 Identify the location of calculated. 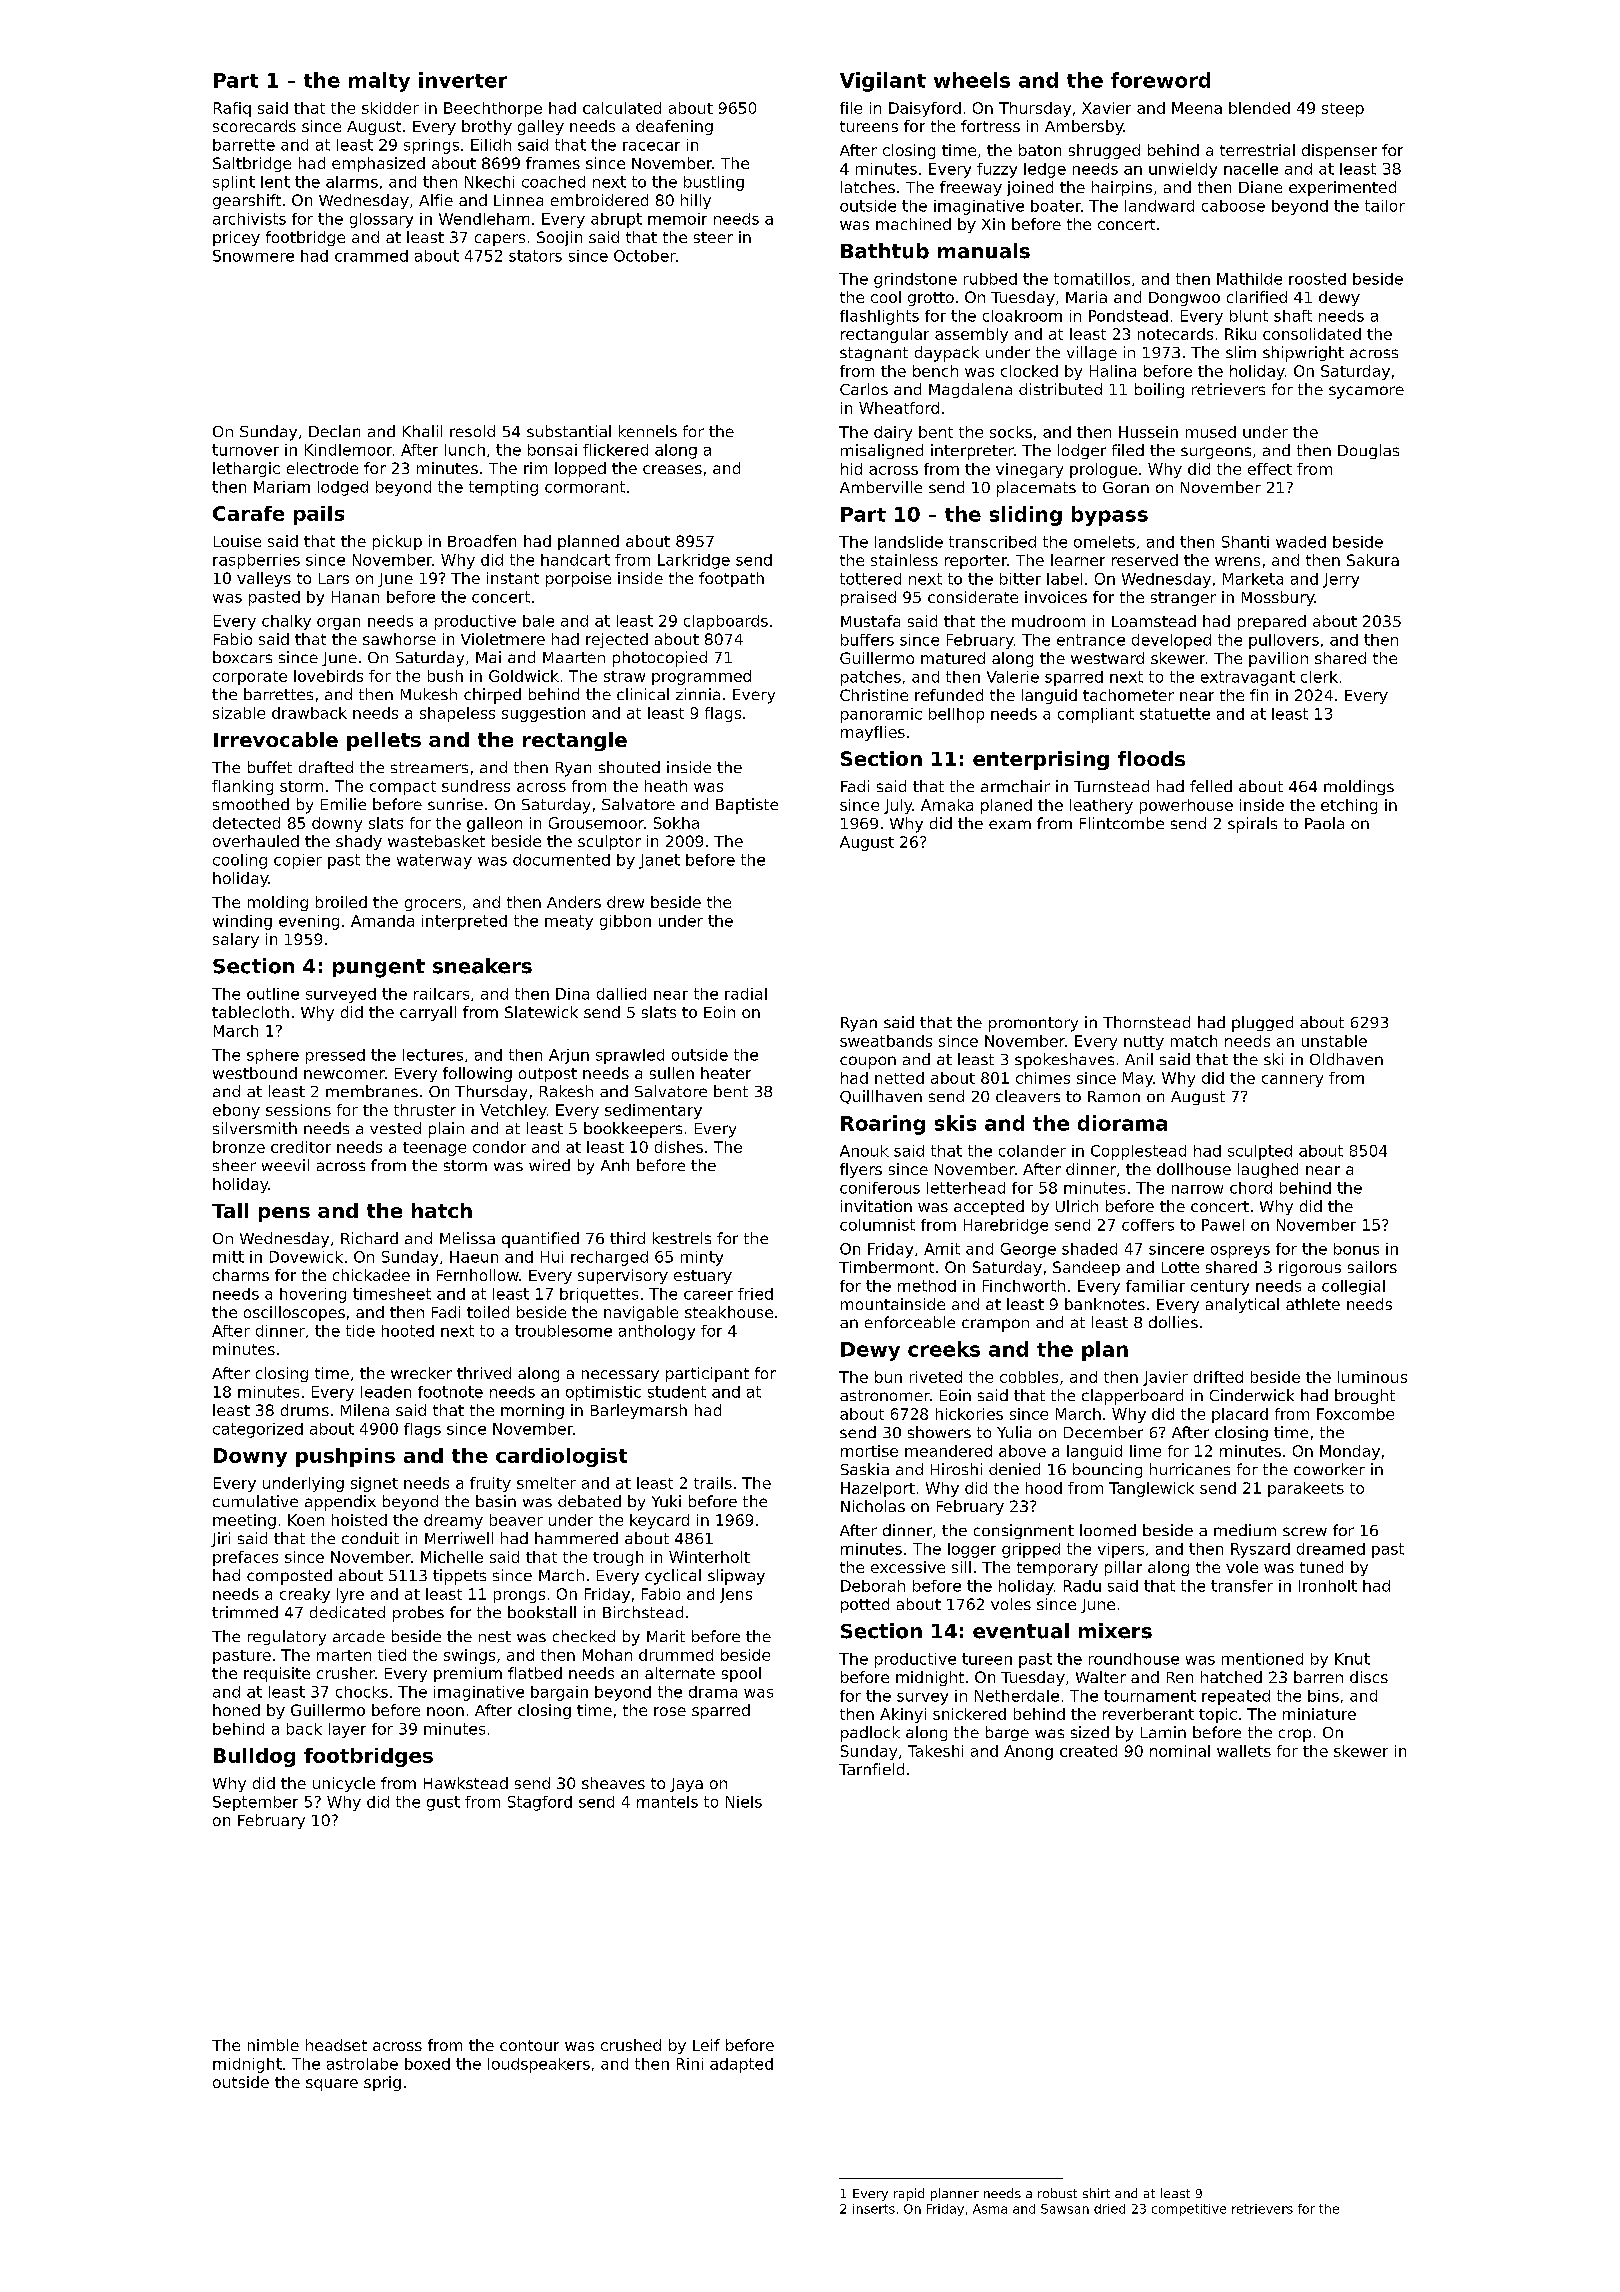
(622, 108).
